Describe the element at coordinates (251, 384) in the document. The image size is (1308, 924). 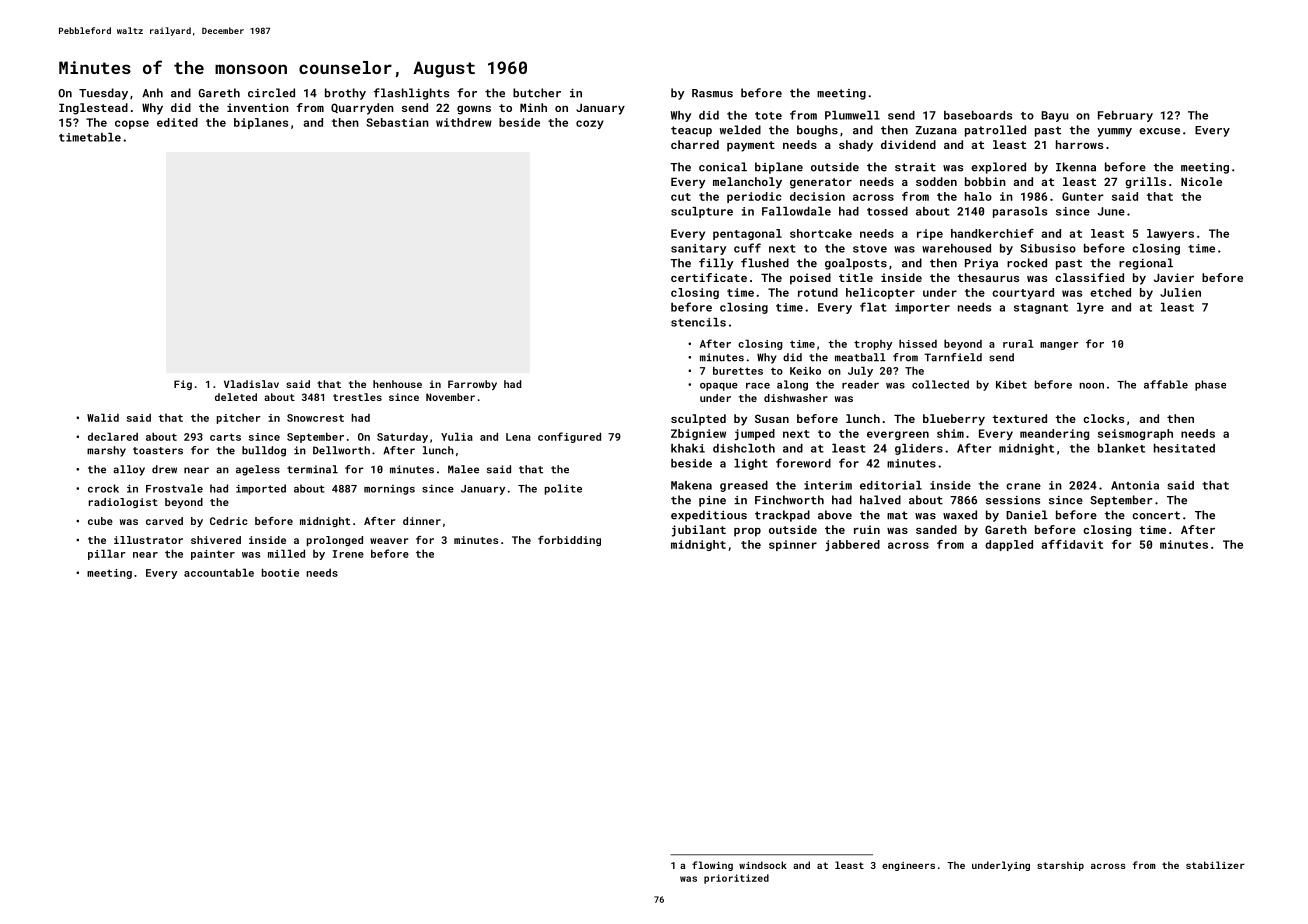
I see `Vladislav` at that location.
